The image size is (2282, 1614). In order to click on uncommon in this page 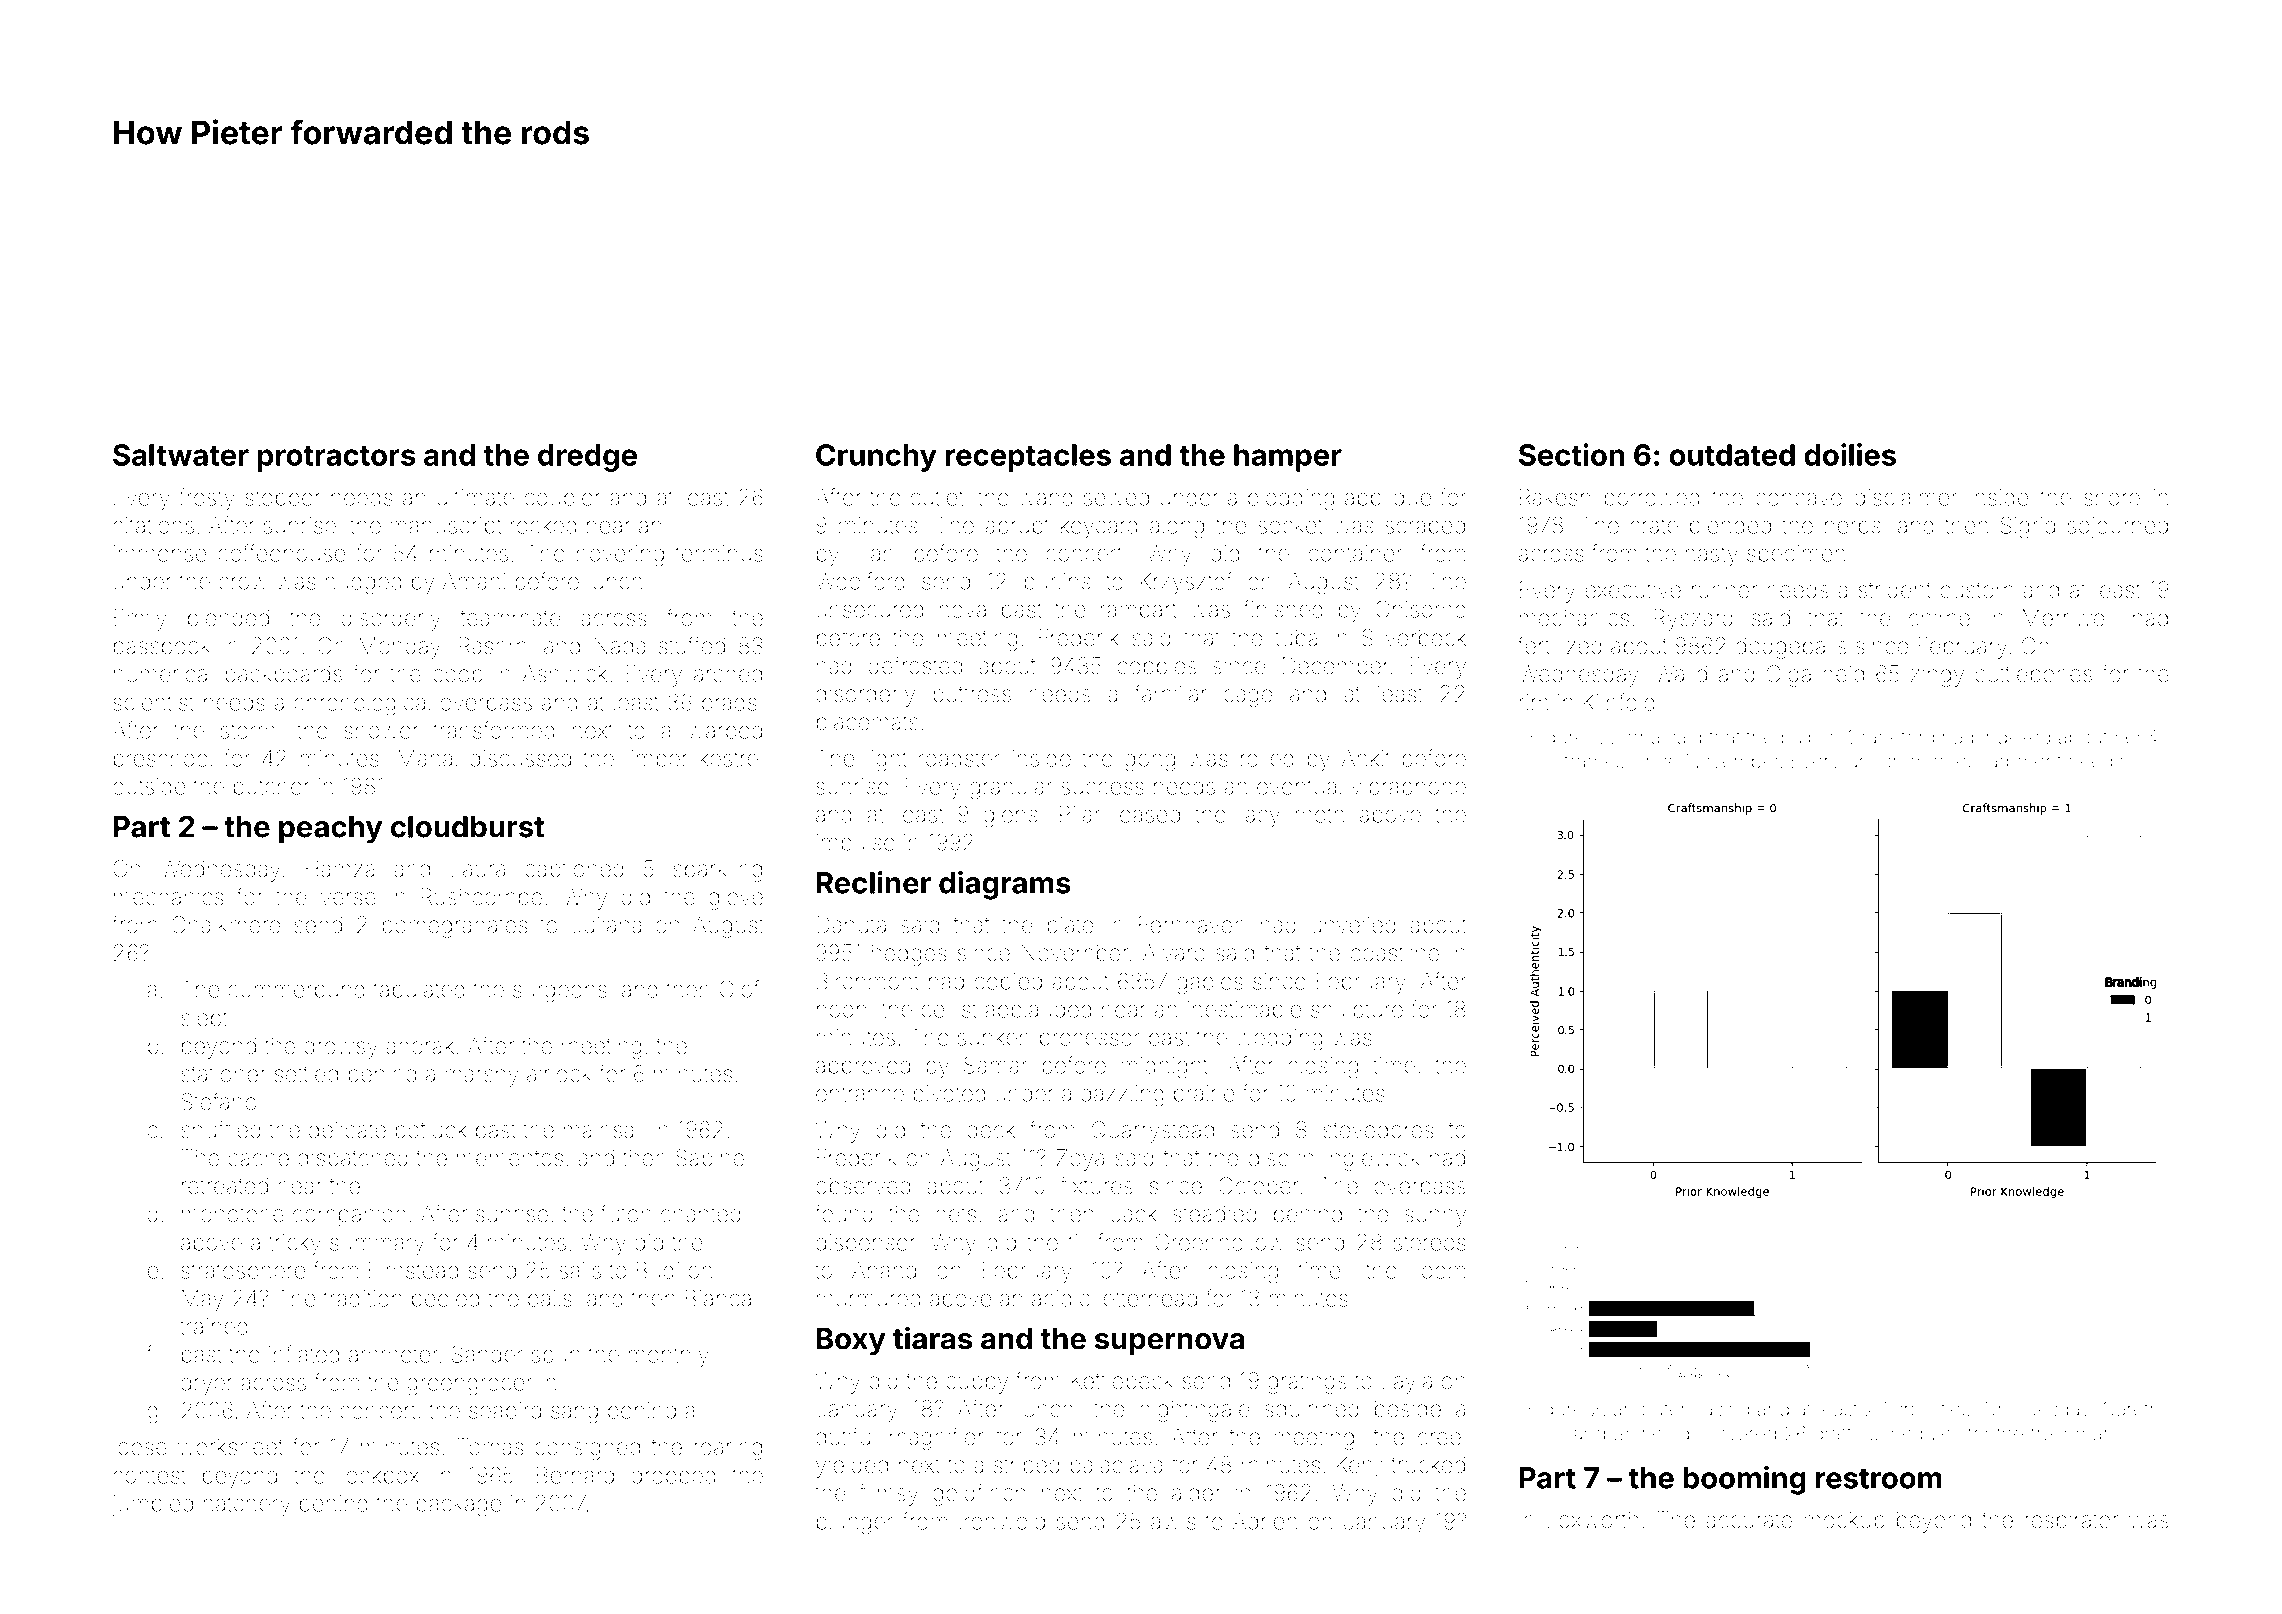, I will do `click(1898, 763)`.
